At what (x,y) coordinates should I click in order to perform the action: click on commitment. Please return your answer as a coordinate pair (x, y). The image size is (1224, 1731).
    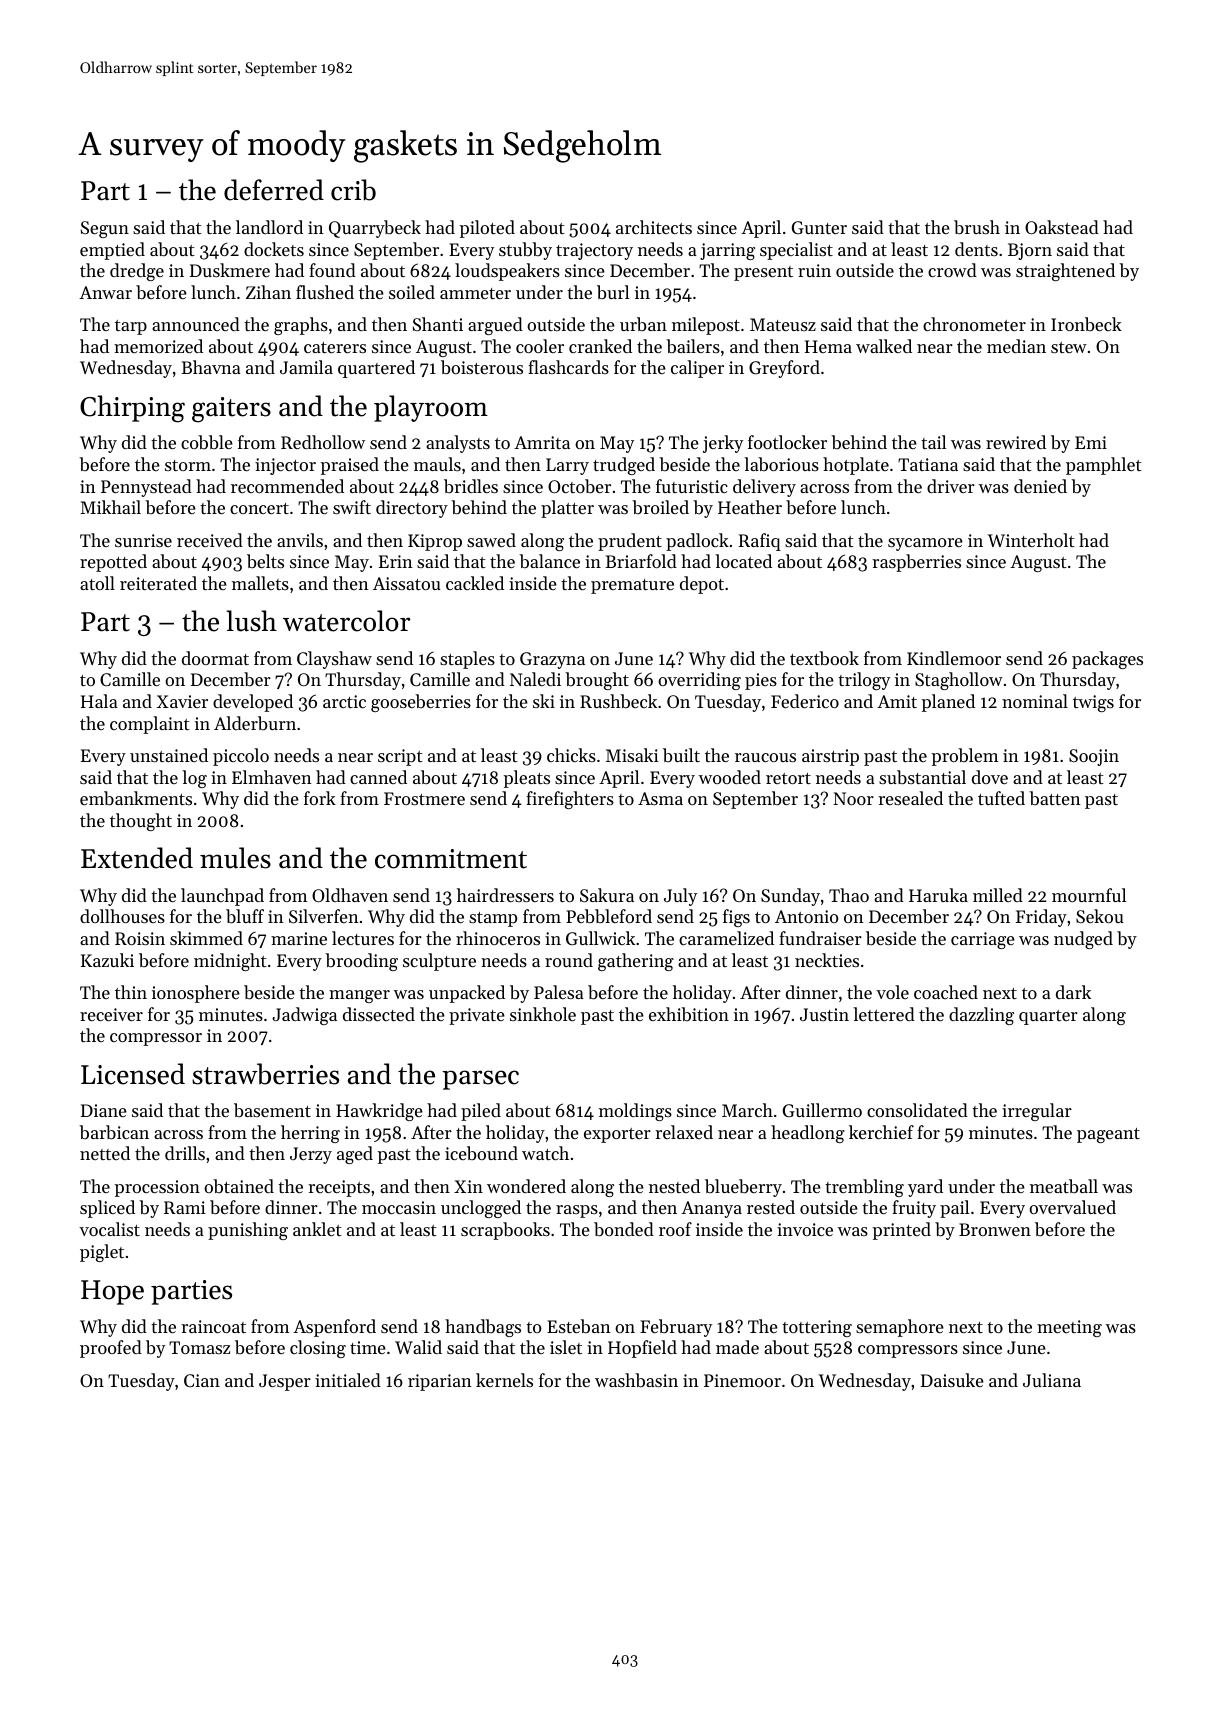
    Looking at the image, I should click on (451, 859).
